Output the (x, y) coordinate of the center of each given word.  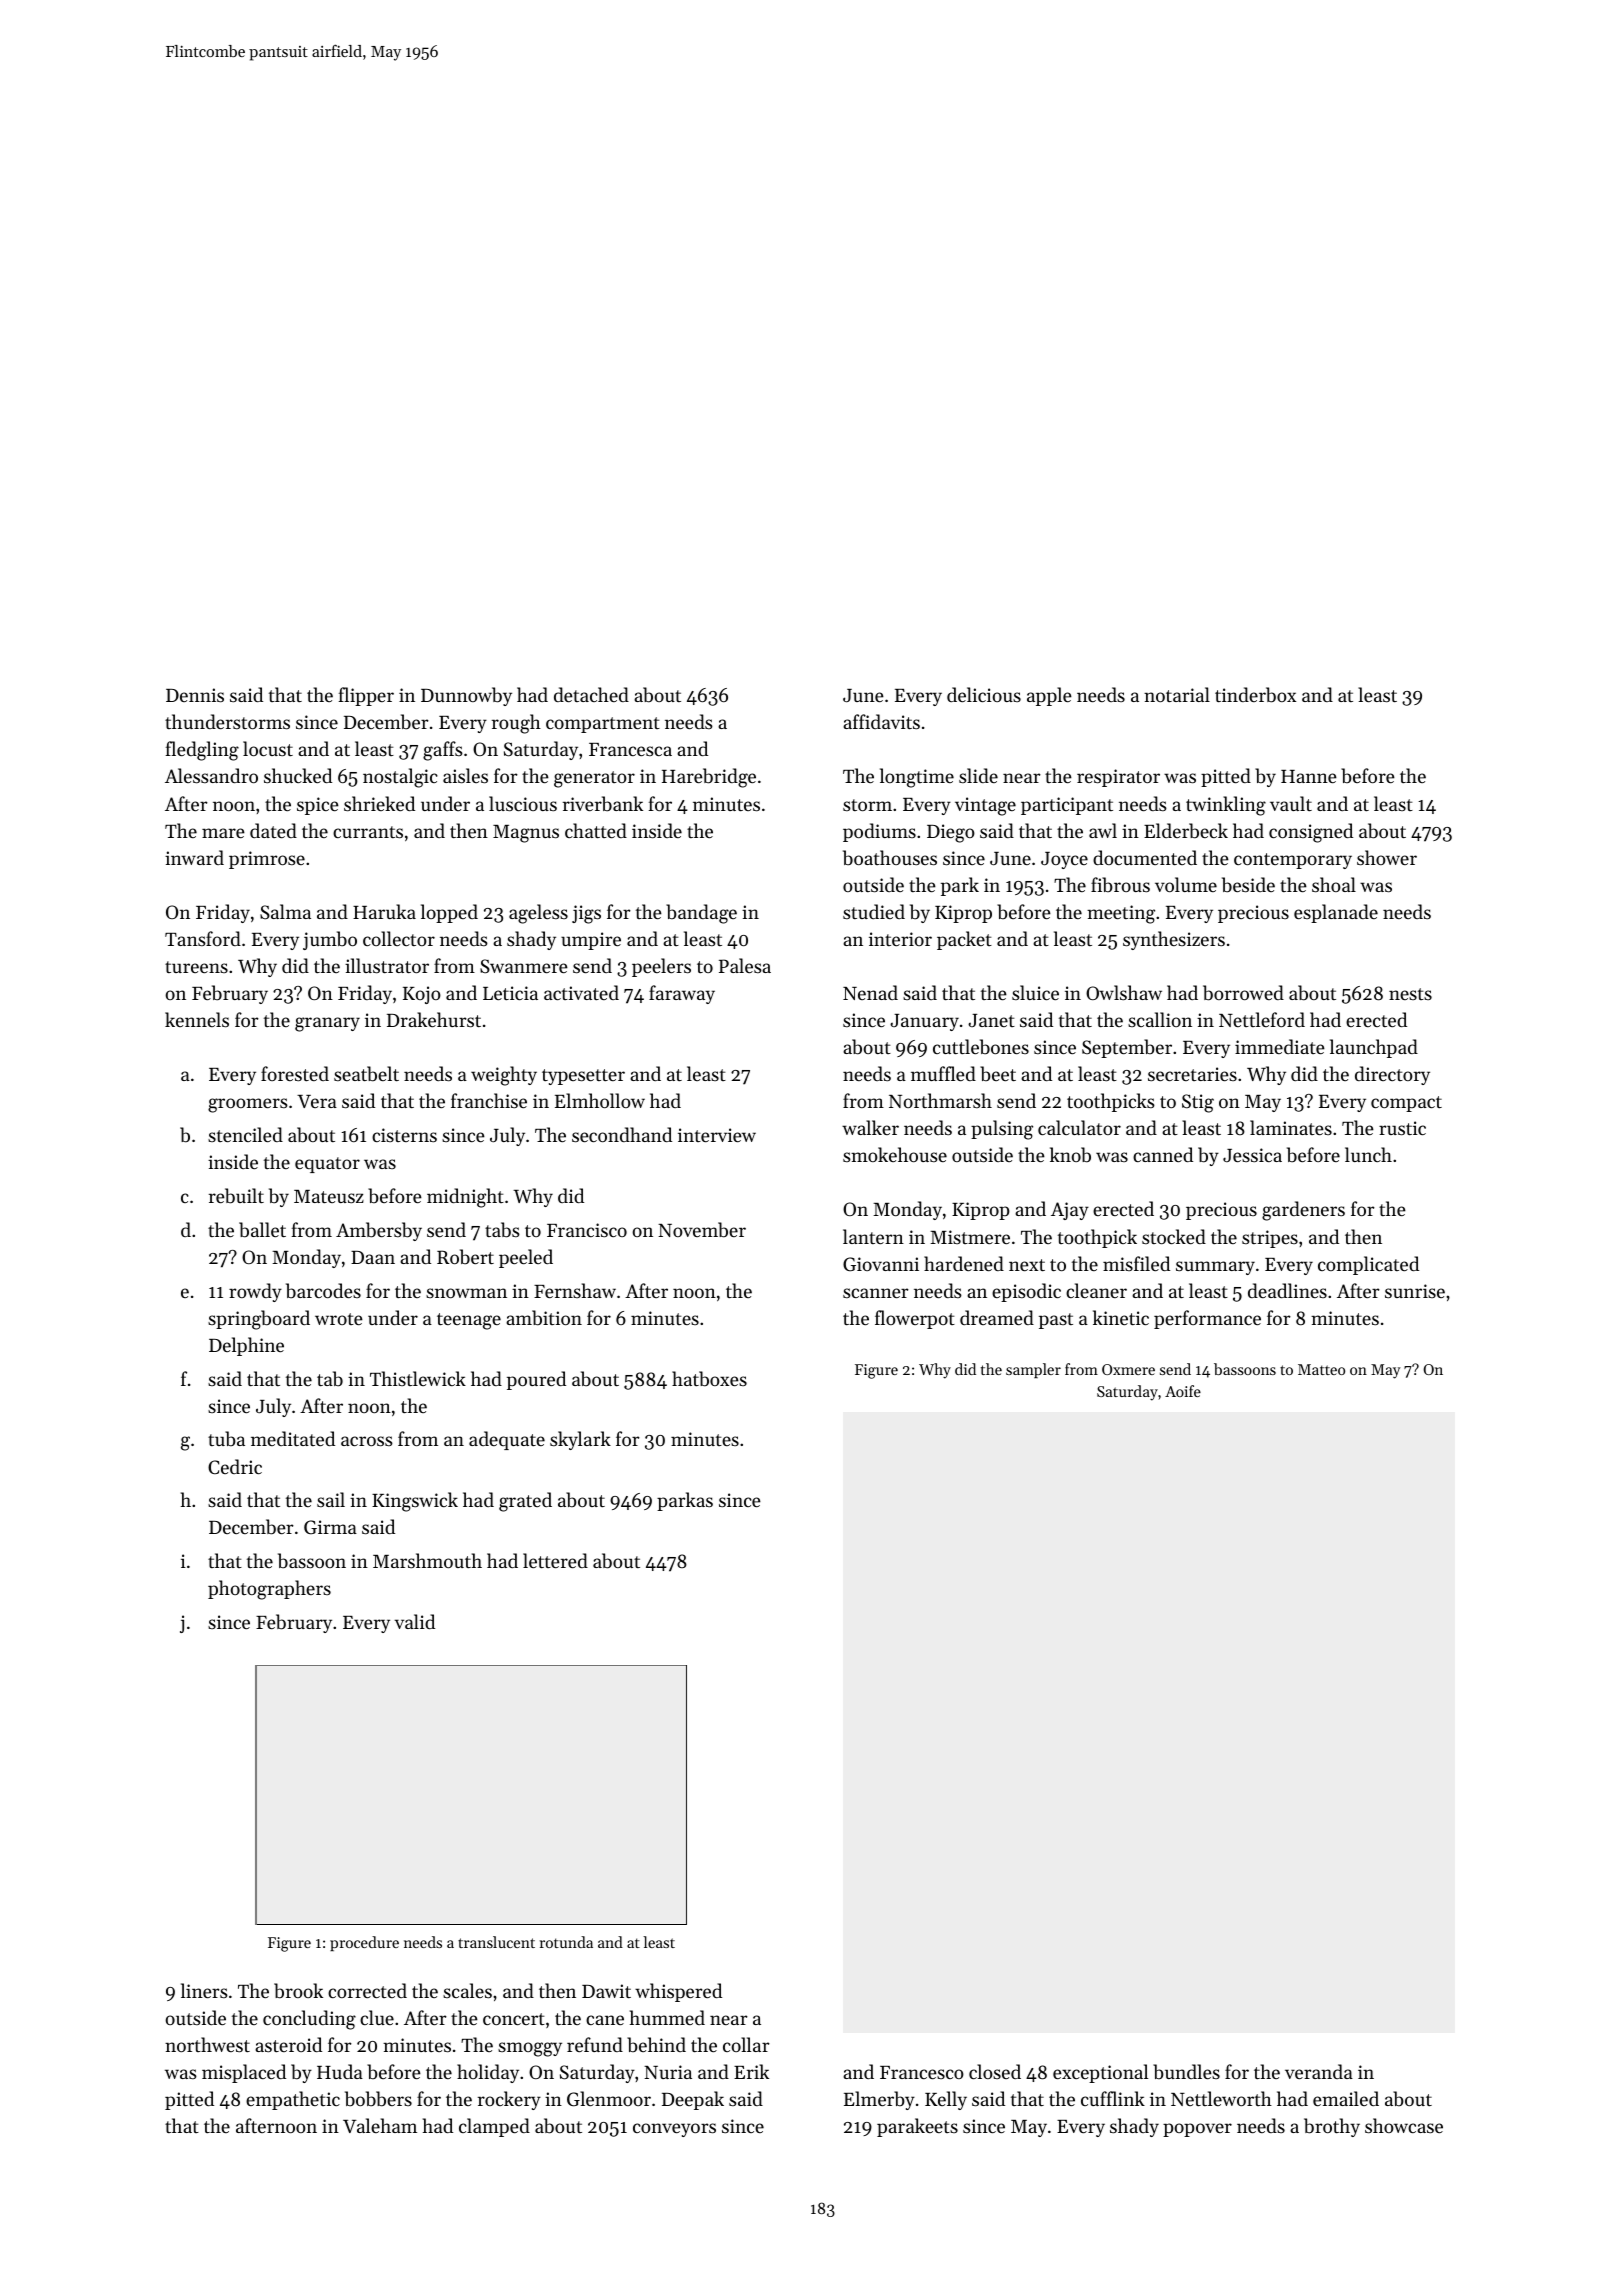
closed (995, 2071)
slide (978, 775)
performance (1207, 1319)
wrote (339, 1319)
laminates (1291, 1127)
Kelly (946, 2100)
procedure (364, 1943)
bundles (1186, 2071)
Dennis (195, 695)
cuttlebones (981, 1047)
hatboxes (709, 1379)
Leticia (510, 993)
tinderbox (1255, 695)
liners (204, 1990)
